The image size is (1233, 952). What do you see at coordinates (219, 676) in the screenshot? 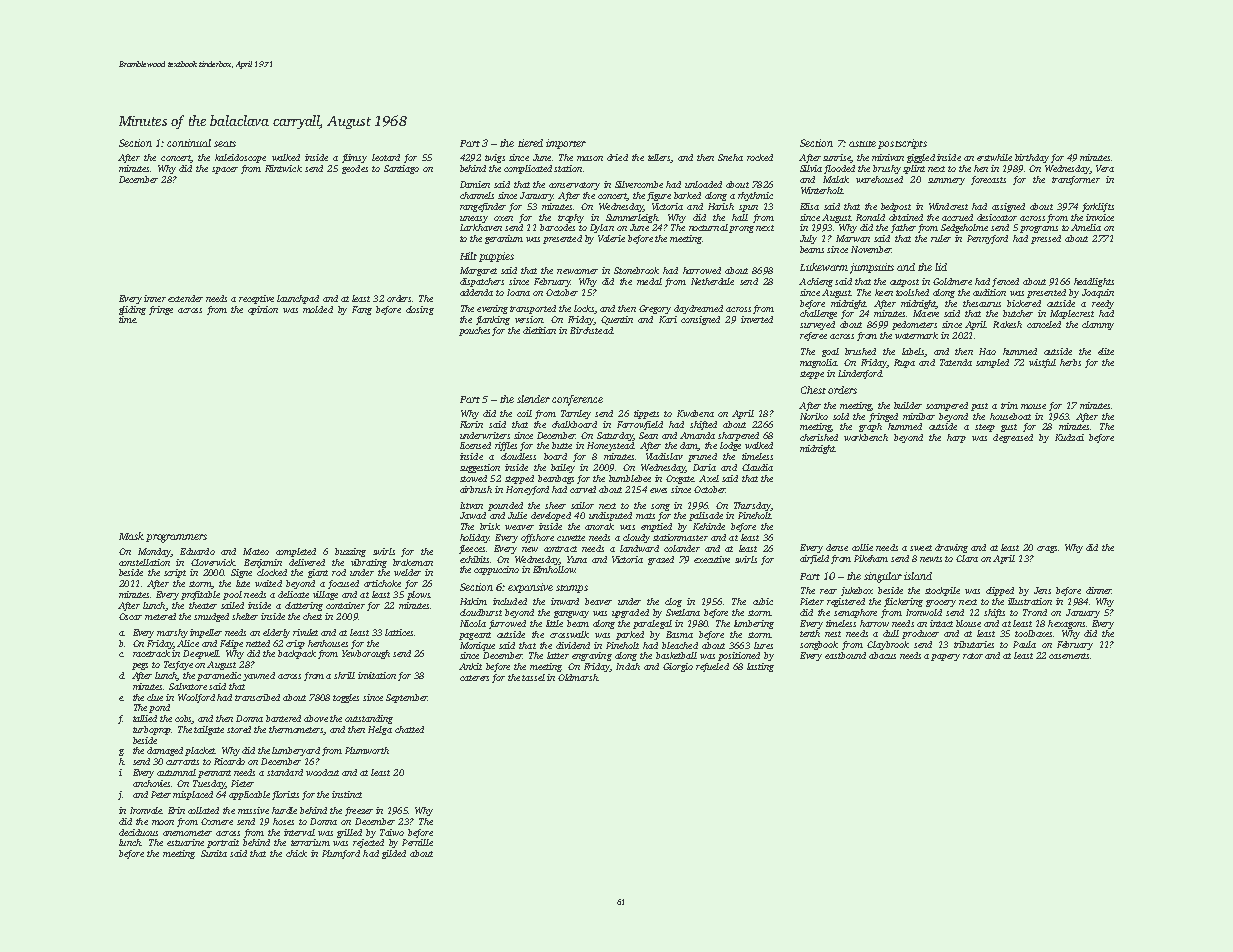
I see `paramedic` at bounding box center [219, 676].
